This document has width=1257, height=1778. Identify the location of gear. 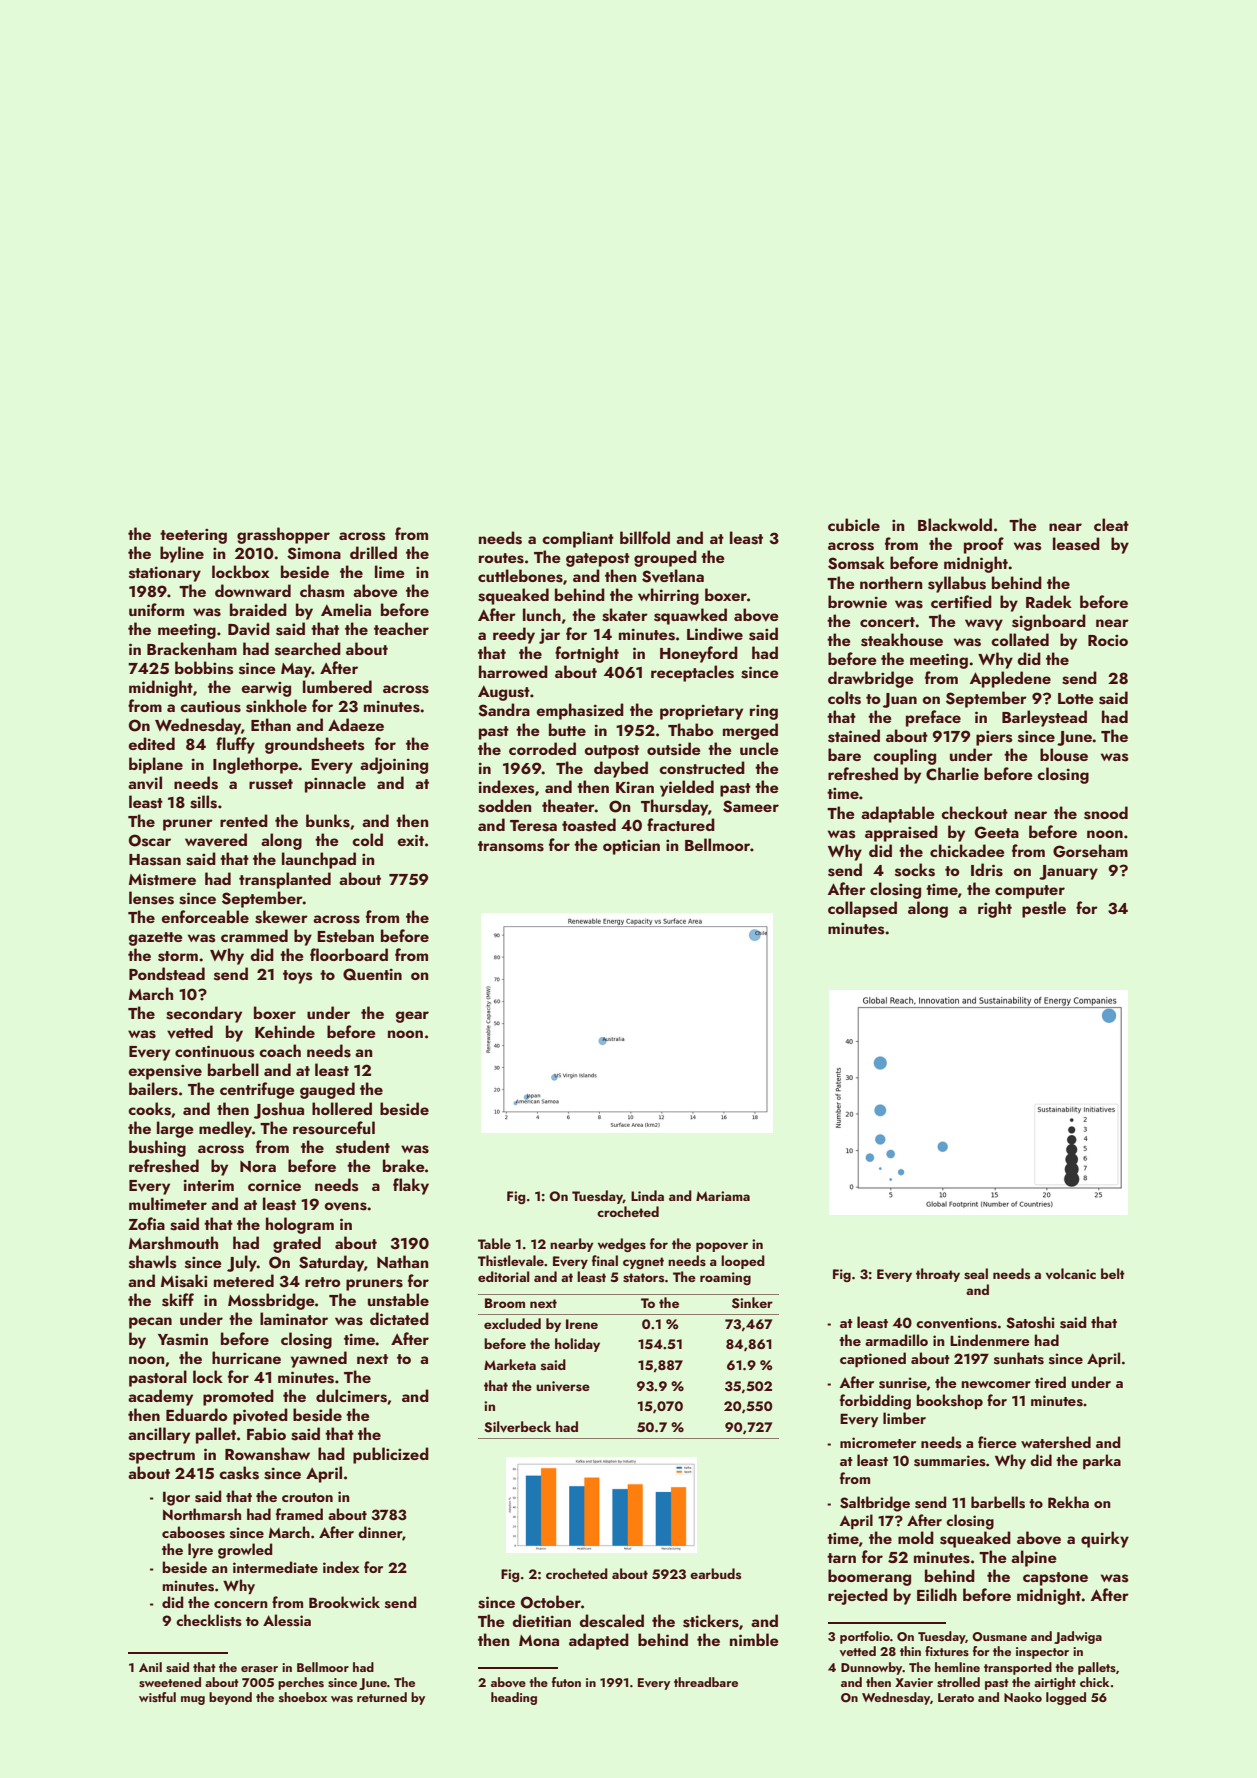
(412, 1017).
